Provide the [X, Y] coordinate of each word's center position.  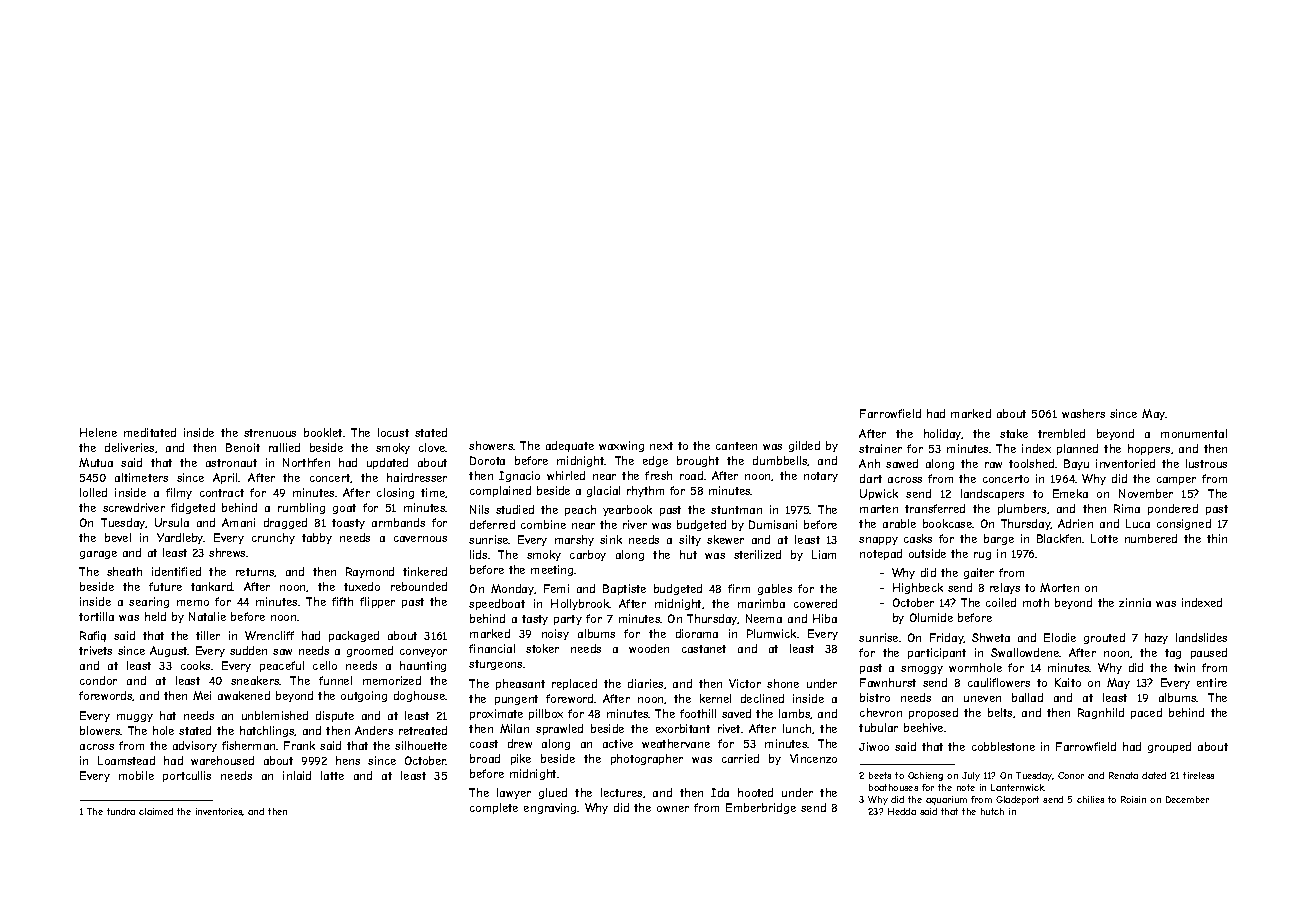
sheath [124, 571]
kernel [715, 698]
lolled [93, 492]
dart [871, 478]
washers [1083, 413]
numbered [1151, 538]
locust [393, 432]
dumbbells [780, 461]
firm [739, 588]
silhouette [421, 745]
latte [332, 775]
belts [1000, 712]
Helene [98, 432]
